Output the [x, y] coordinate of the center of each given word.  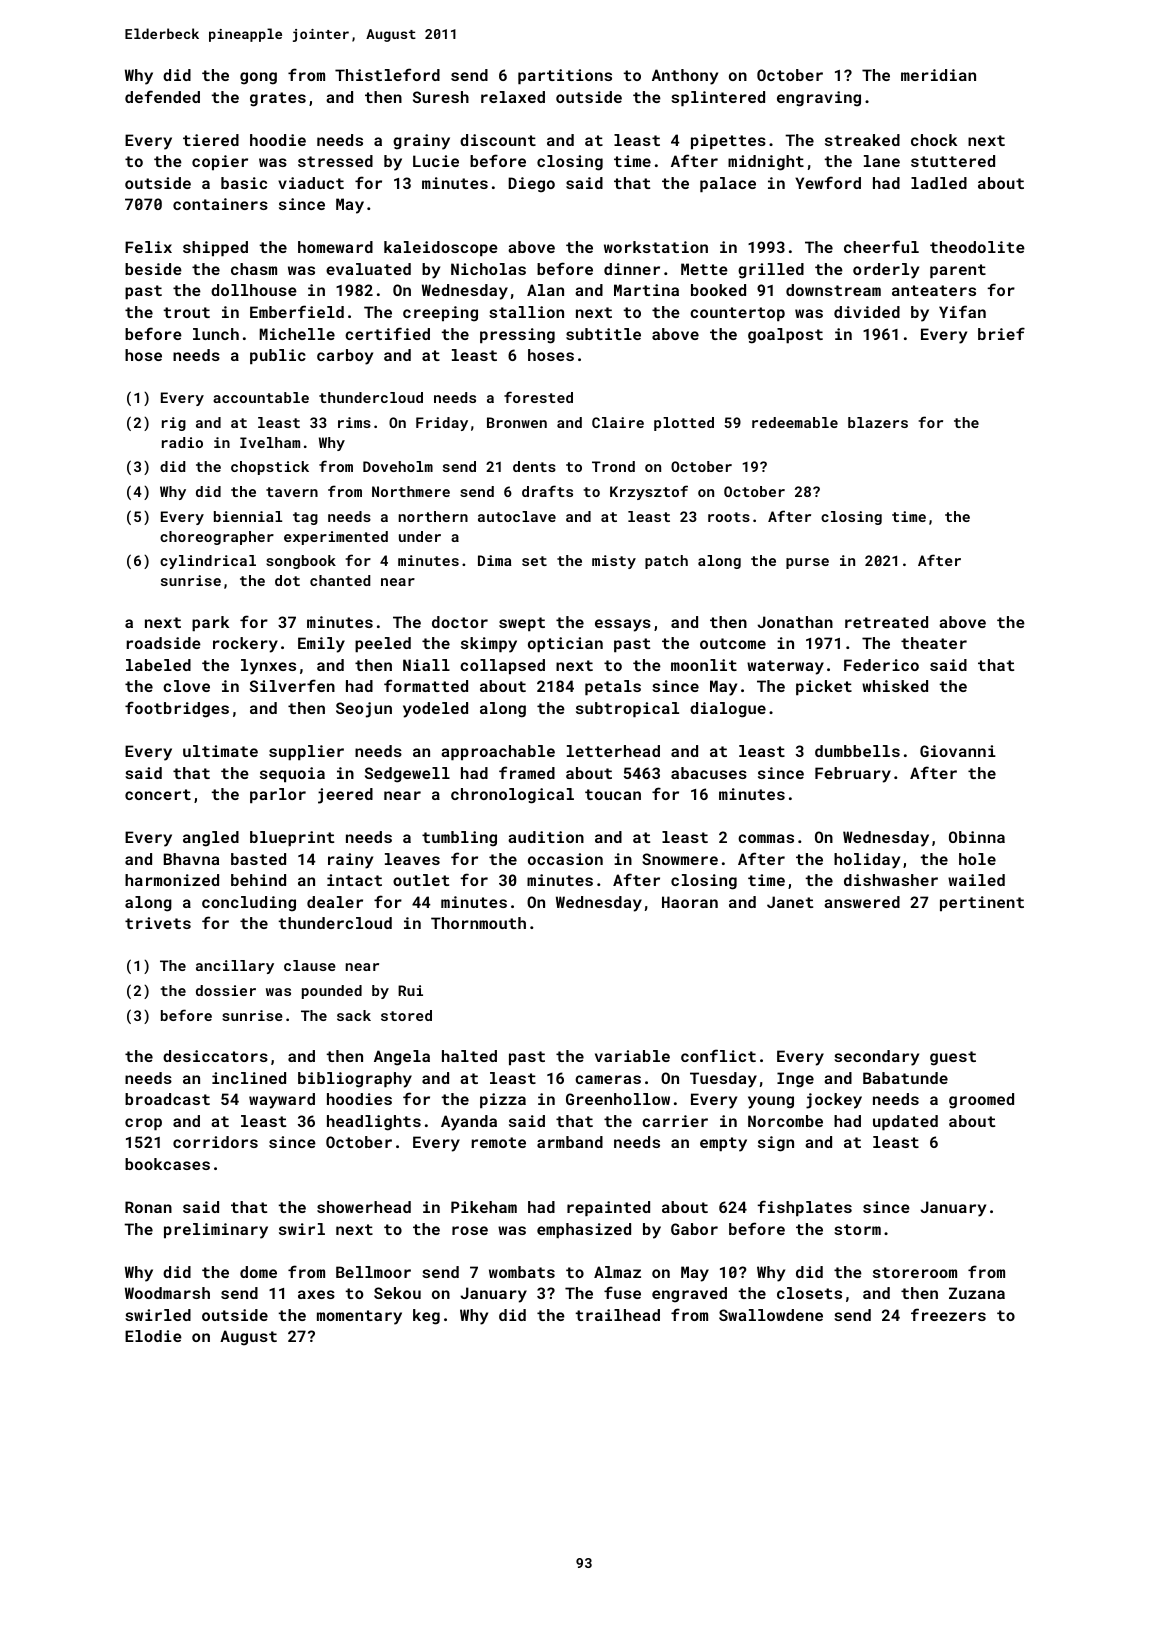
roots [729, 517]
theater [934, 643]
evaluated [368, 269]
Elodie [153, 1336]
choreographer [217, 538]
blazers [878, 422]
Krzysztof [649, 492]
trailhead [617, 1315]
